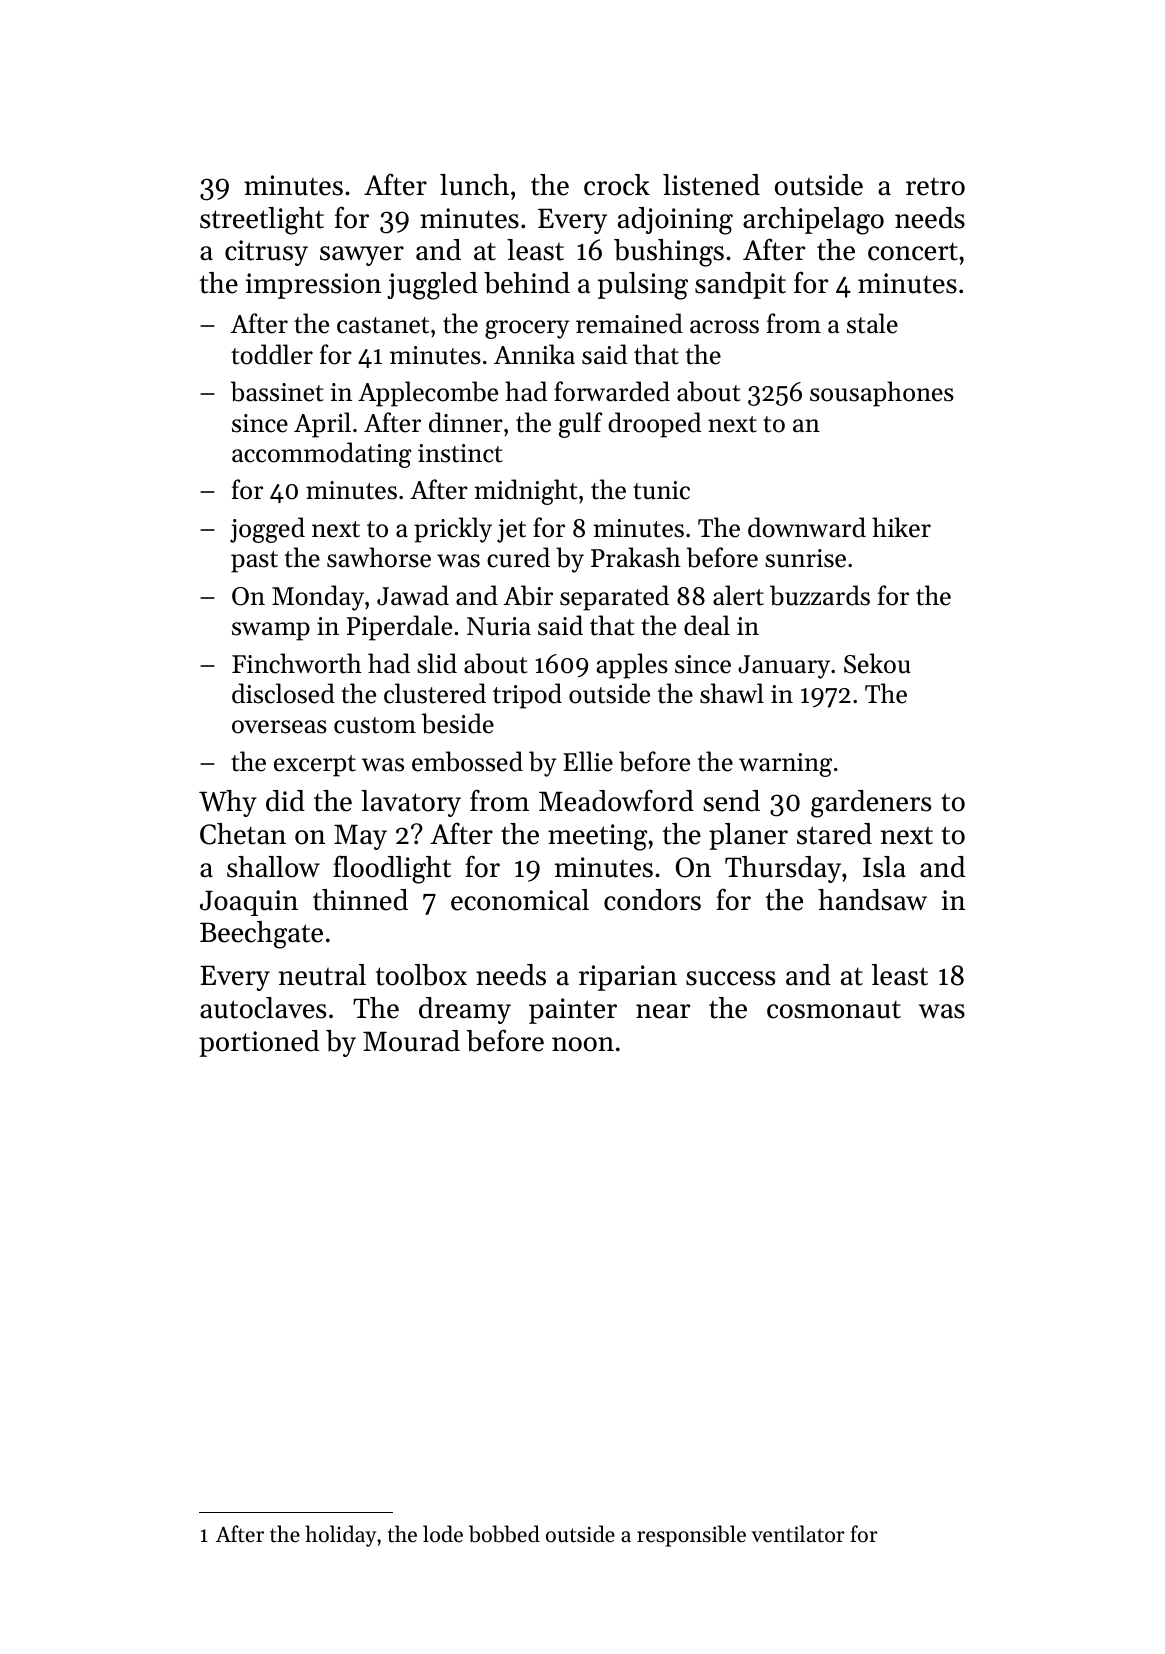 This image has height=1654, width=1165. What do you see at coordinates (798, 1534) in the image?
I see `ventilator` at bounding box center [798, 1534].
